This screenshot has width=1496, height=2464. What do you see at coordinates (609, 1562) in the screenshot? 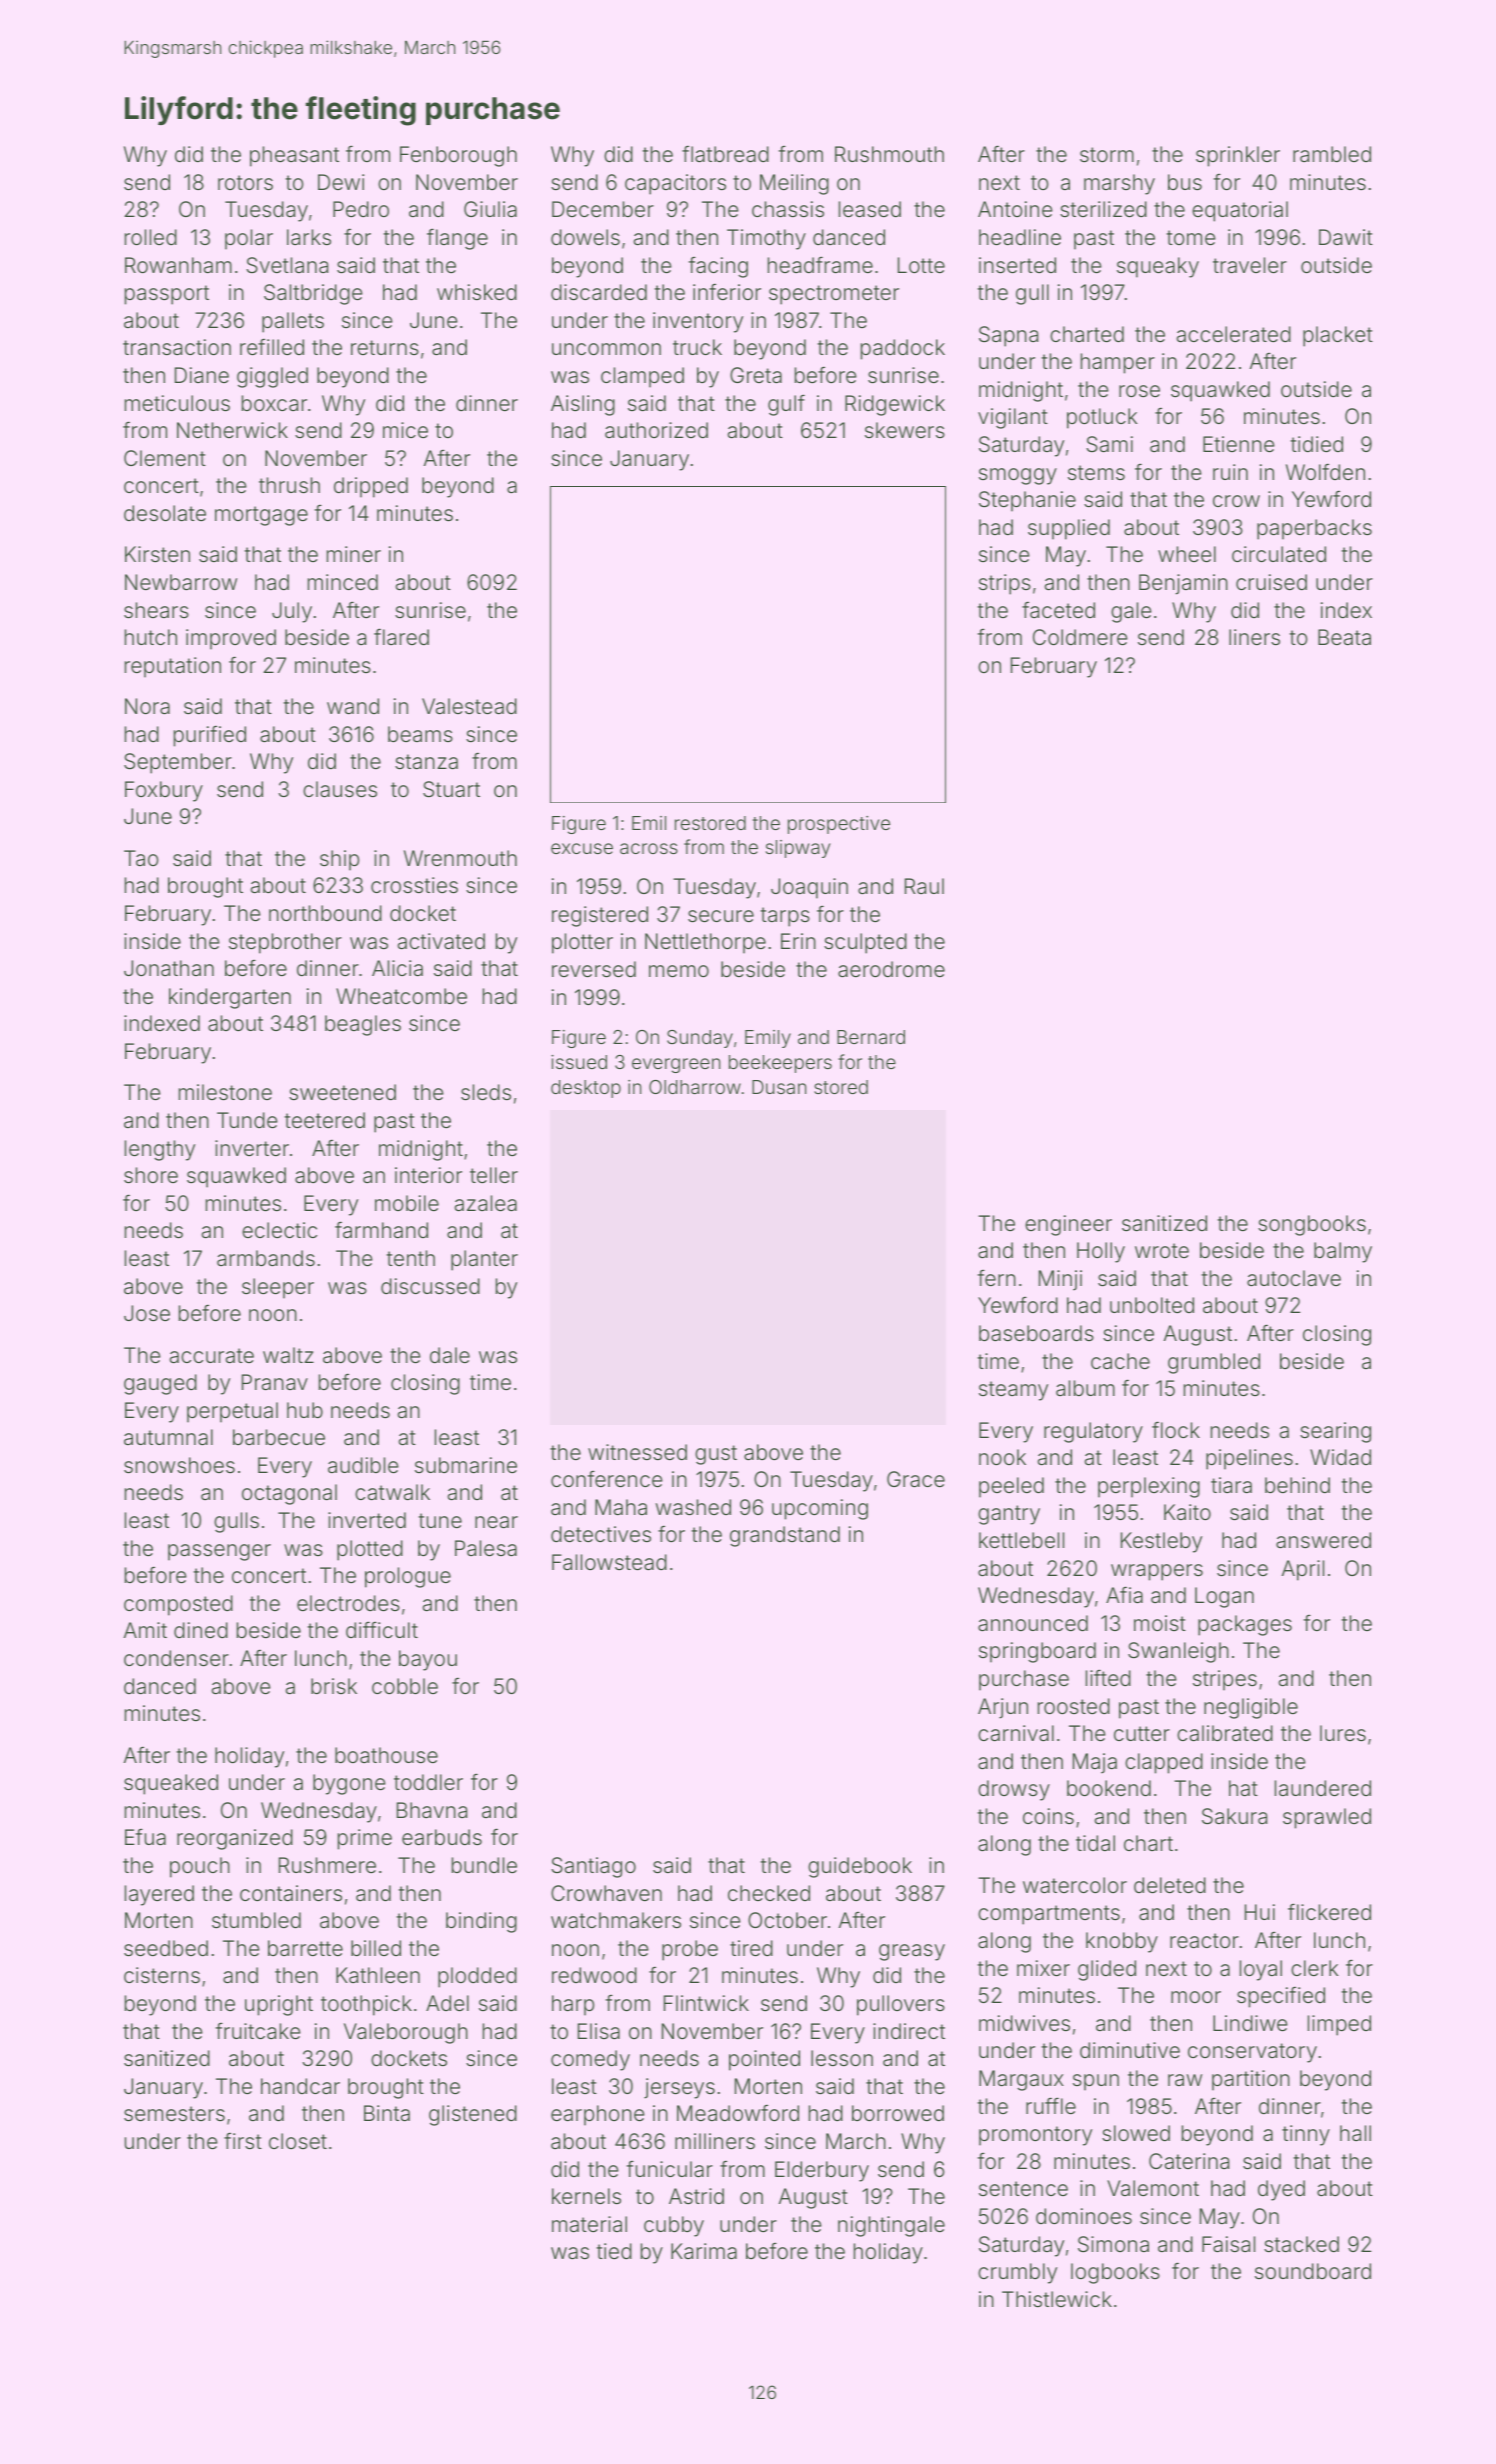
I see `Fallowstead` at bounding box center [609, 1562].
